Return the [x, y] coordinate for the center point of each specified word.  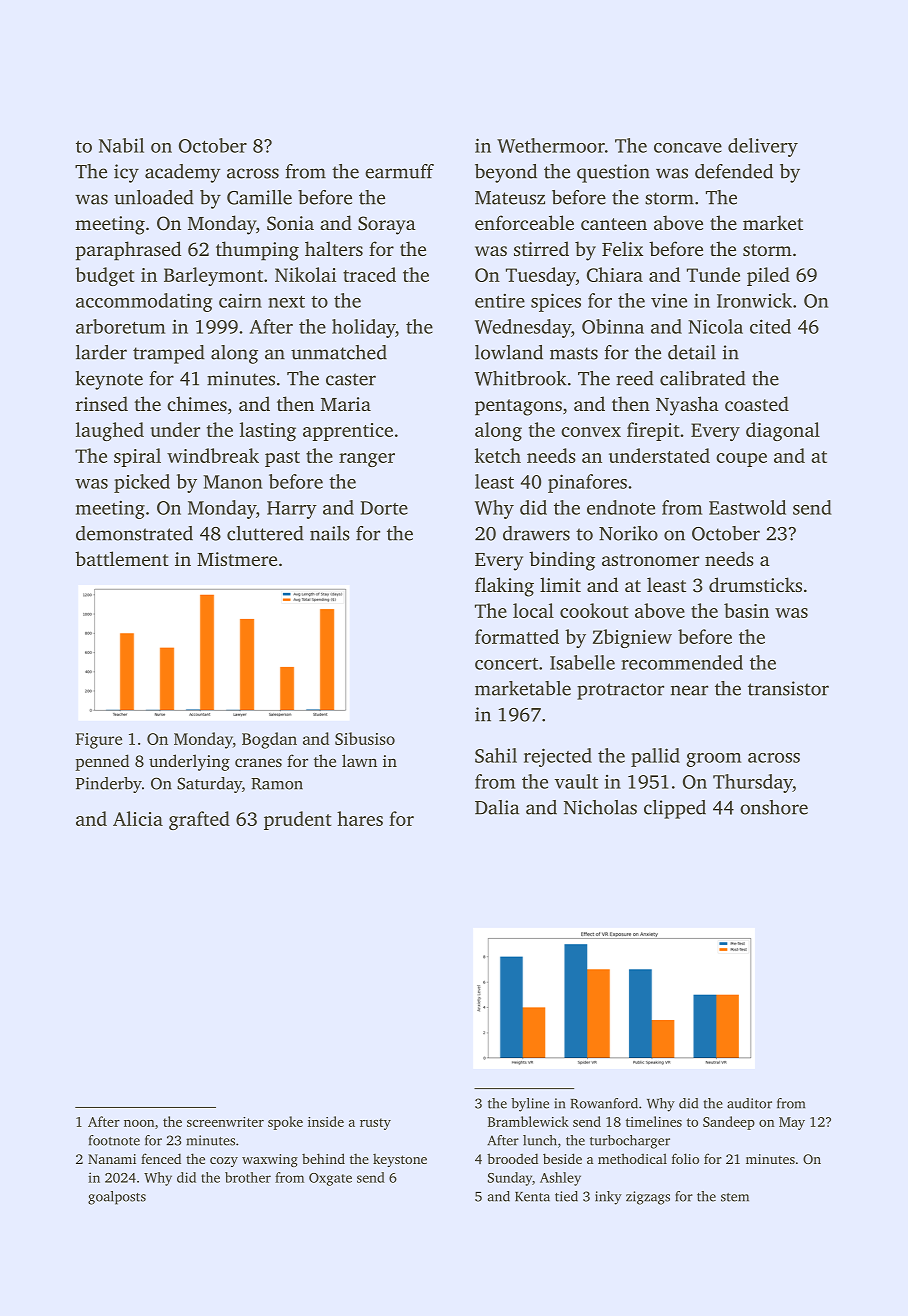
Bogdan [269, 740]
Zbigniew [632, 638]
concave [688, 148]
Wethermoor [551, 145]
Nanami [112, 1159]
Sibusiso [365, 738]
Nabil [121, 145]
